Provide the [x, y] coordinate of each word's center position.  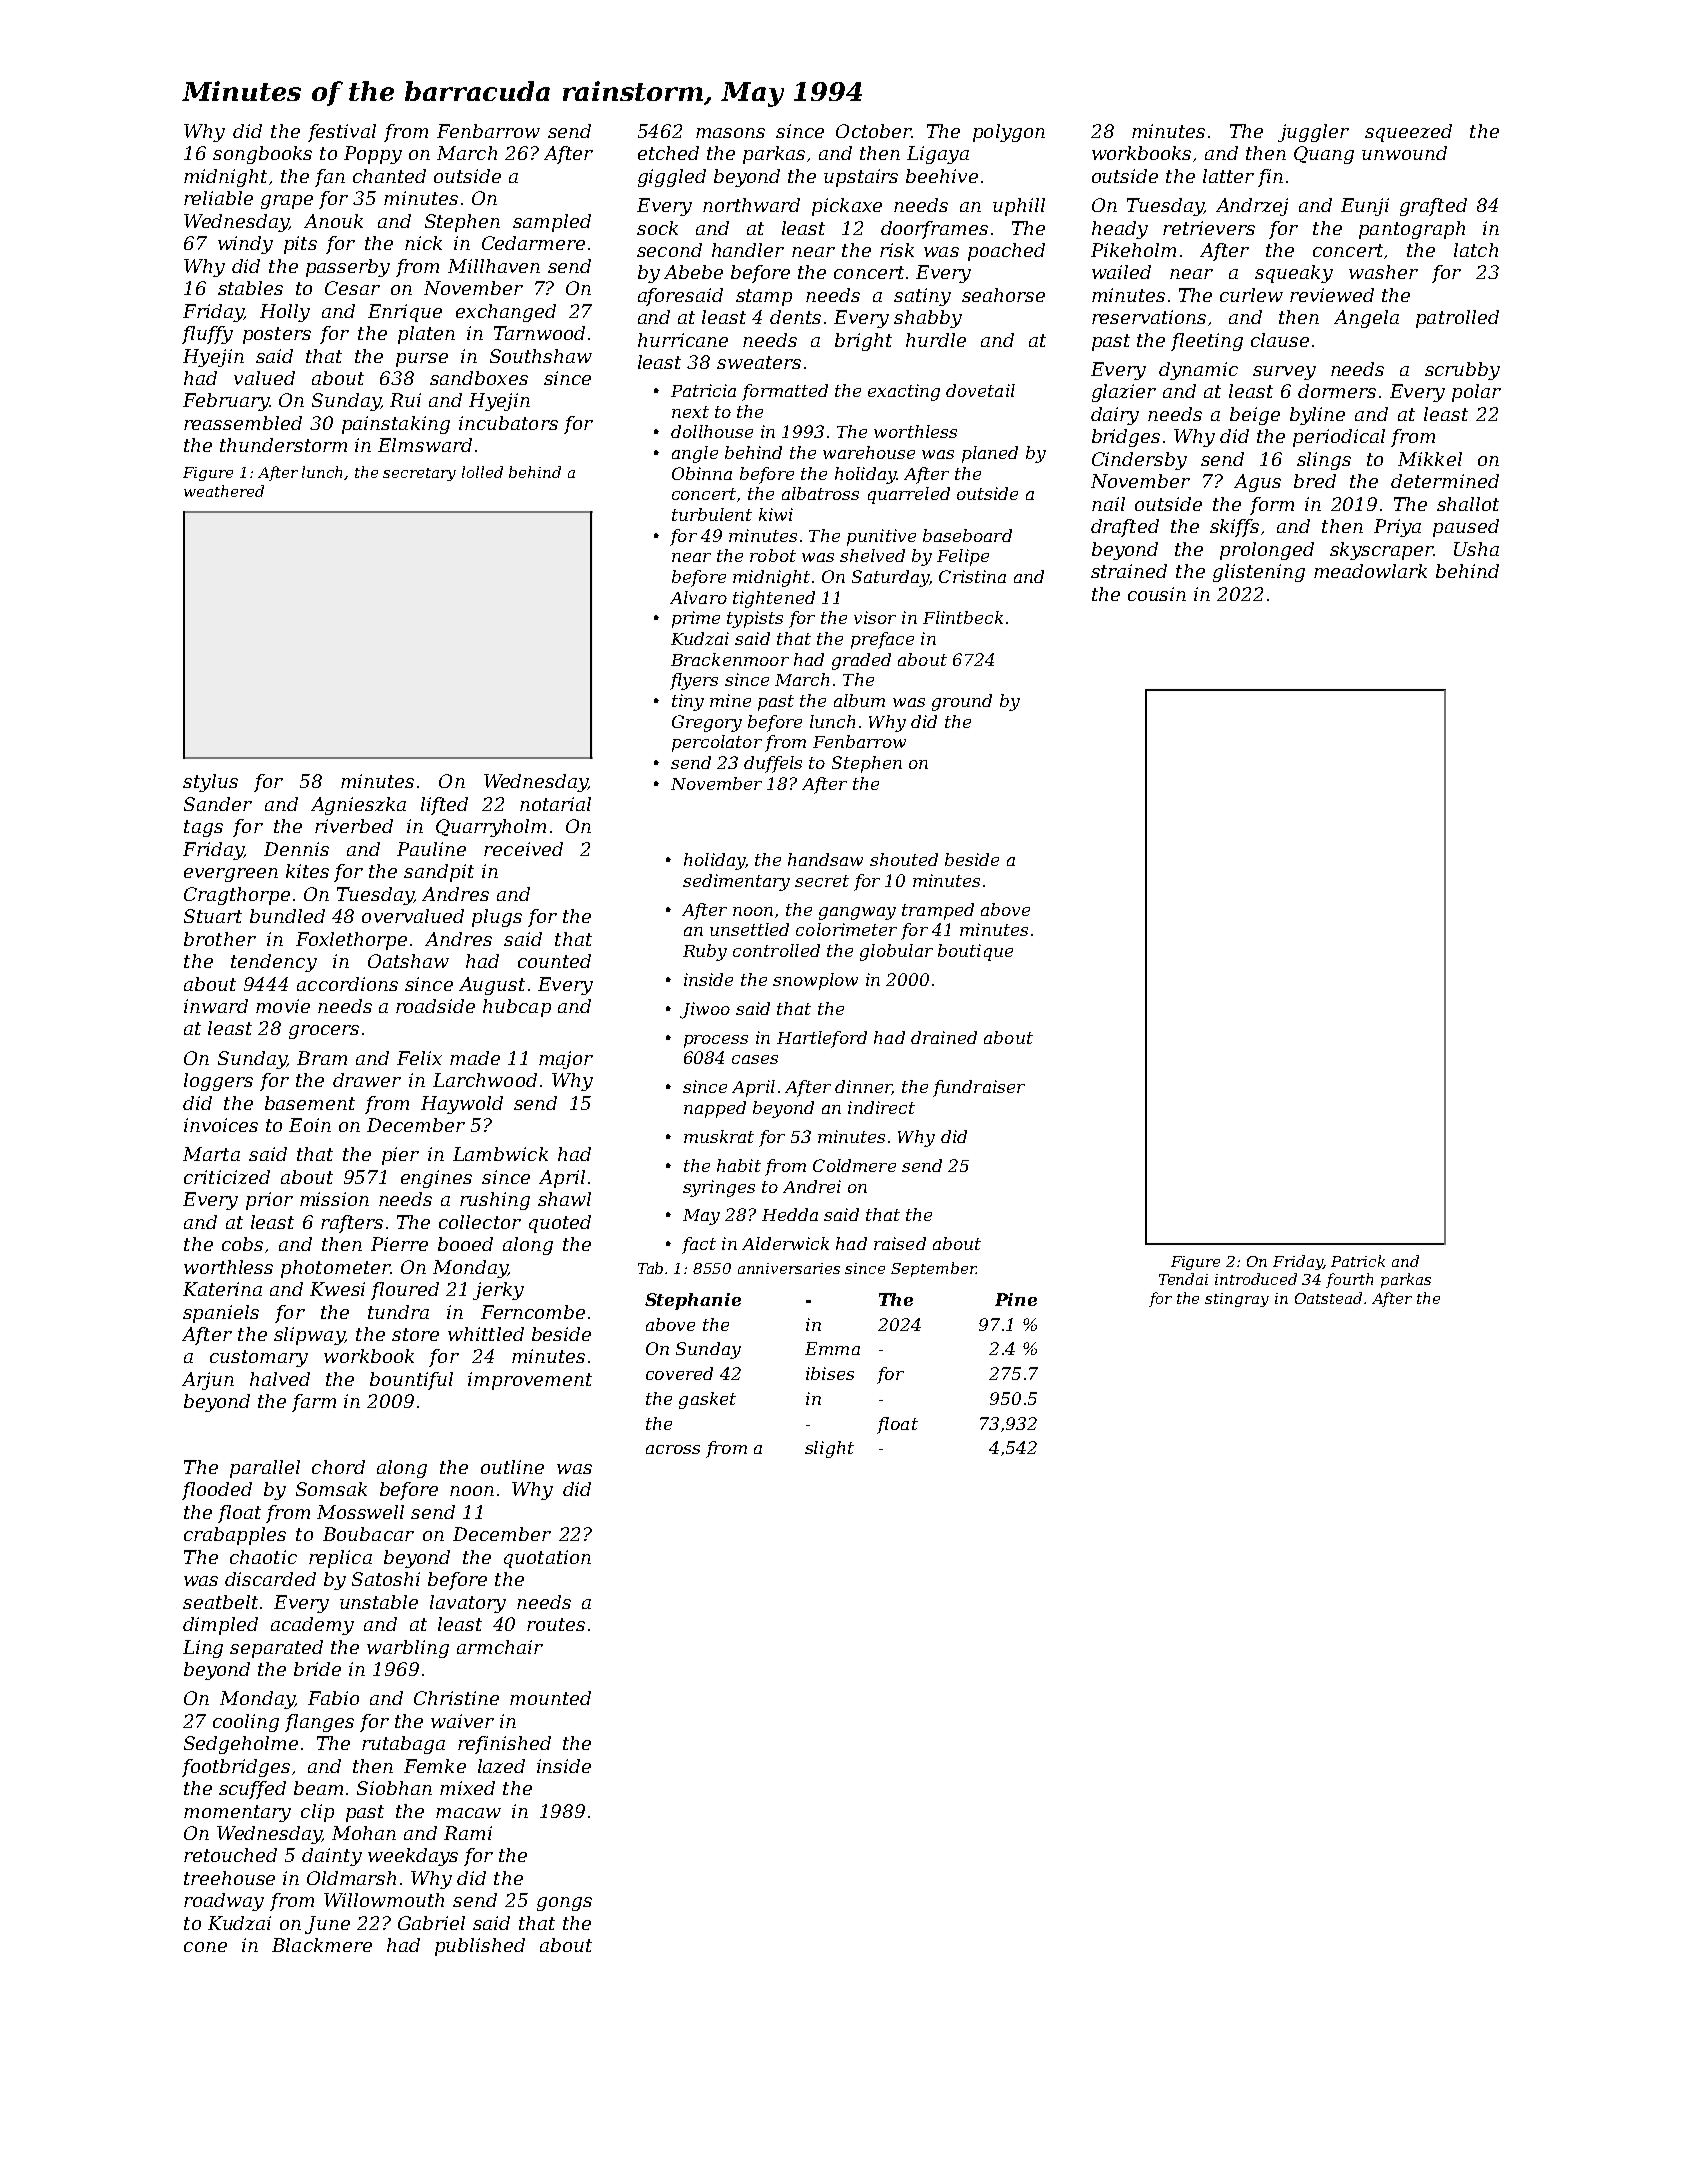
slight [829, 1449]
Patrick [1358, 1261]
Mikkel [1430, 459]
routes [556, 1624]
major [566, 1060]
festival [342, 133]
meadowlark [1370, 571]
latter [1228, 176]
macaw [468, 1813]
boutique [975, 952]
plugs [497, 918]
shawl [564, 1199]
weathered [224, 491]
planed [990, 454]
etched [668, 153]
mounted [550, 1698]
